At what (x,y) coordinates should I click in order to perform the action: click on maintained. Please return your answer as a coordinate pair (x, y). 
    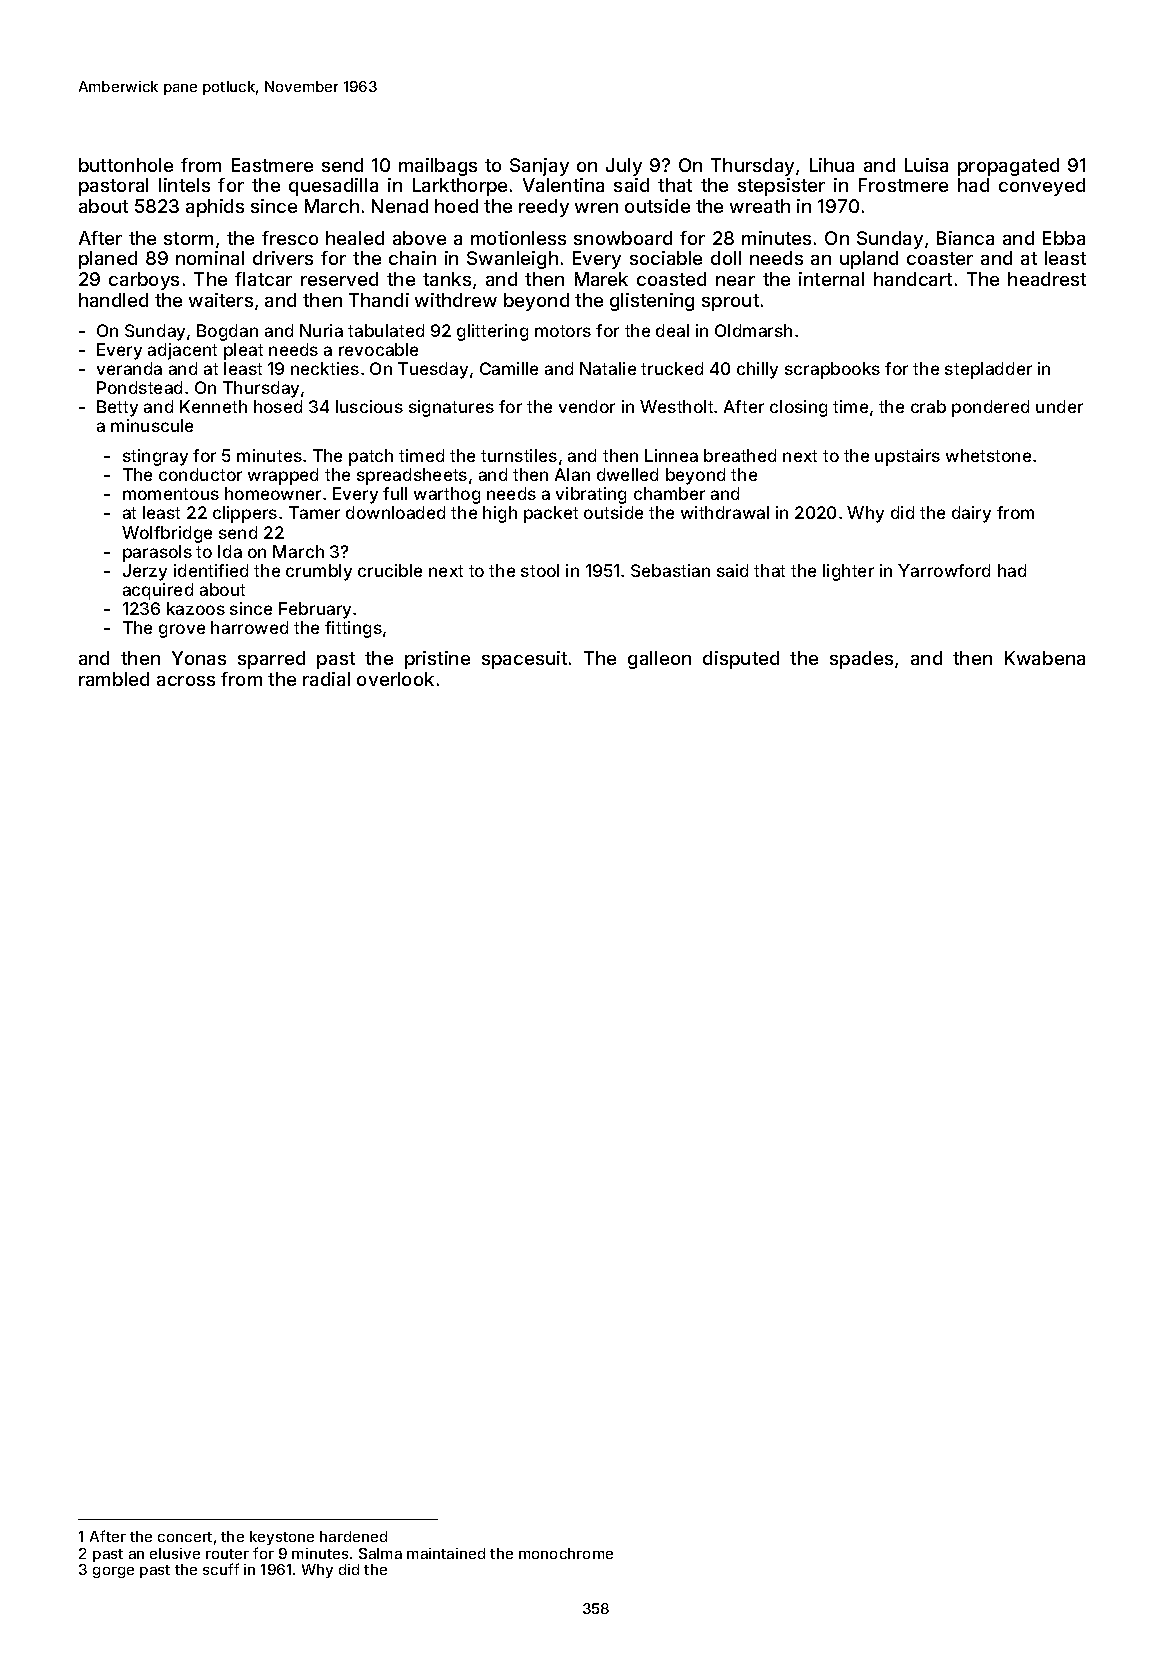
    Looking at the image, I should click on (446, 1553).
